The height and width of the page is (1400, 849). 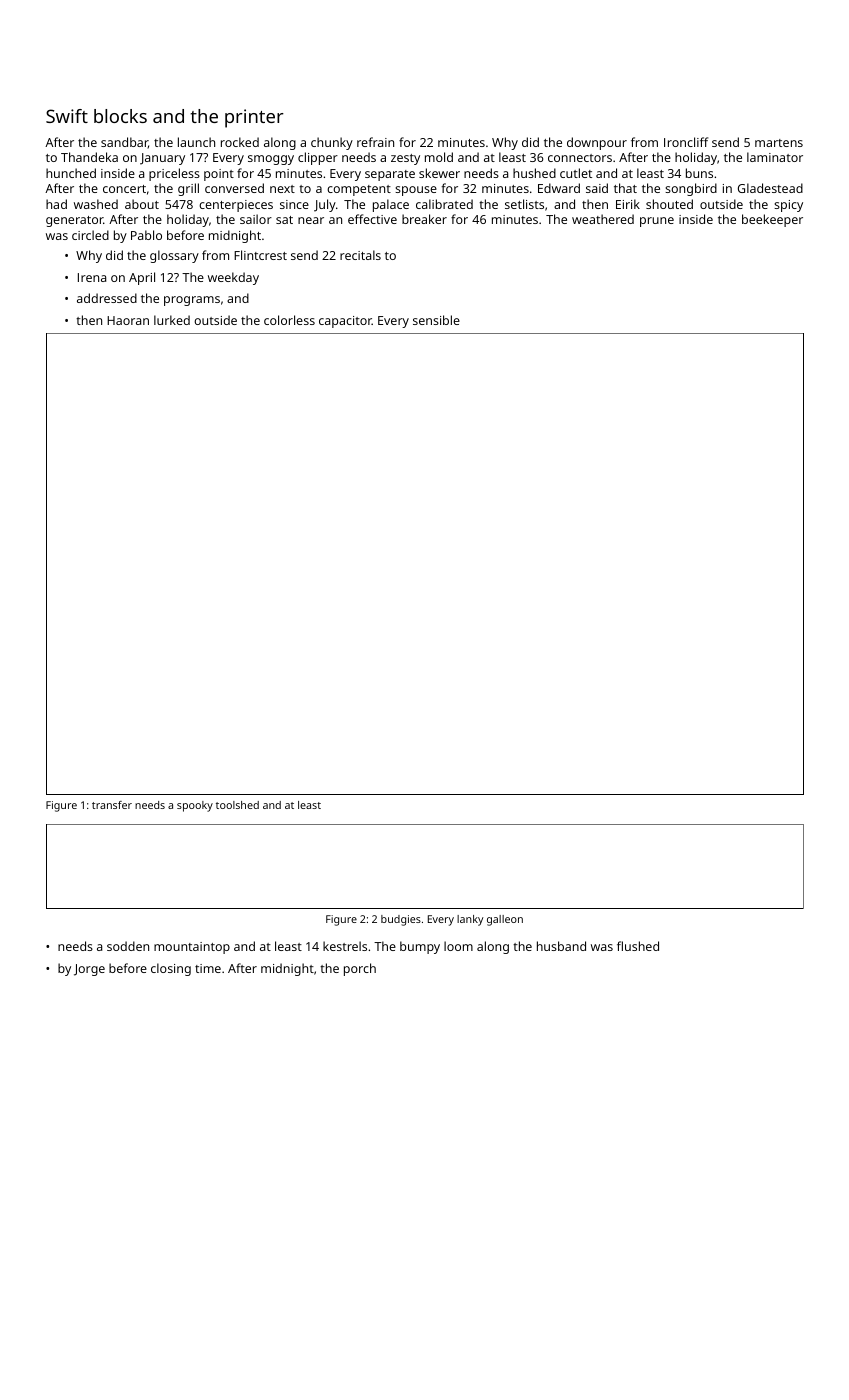 I want to click on martens, so click(x=779, y=143).
